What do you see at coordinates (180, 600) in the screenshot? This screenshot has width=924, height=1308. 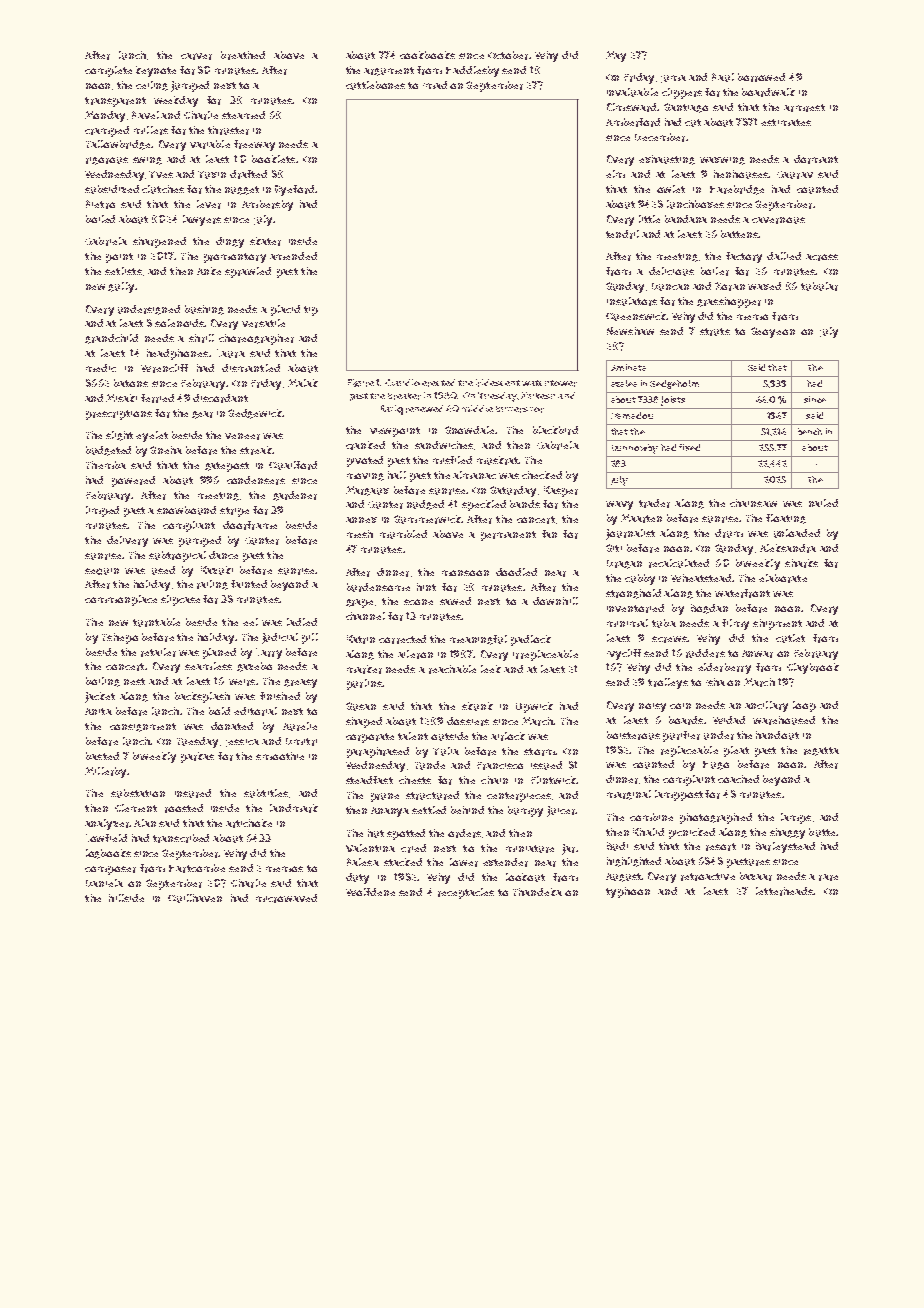 I see `slipcase` at bounding box center [180, 600].
